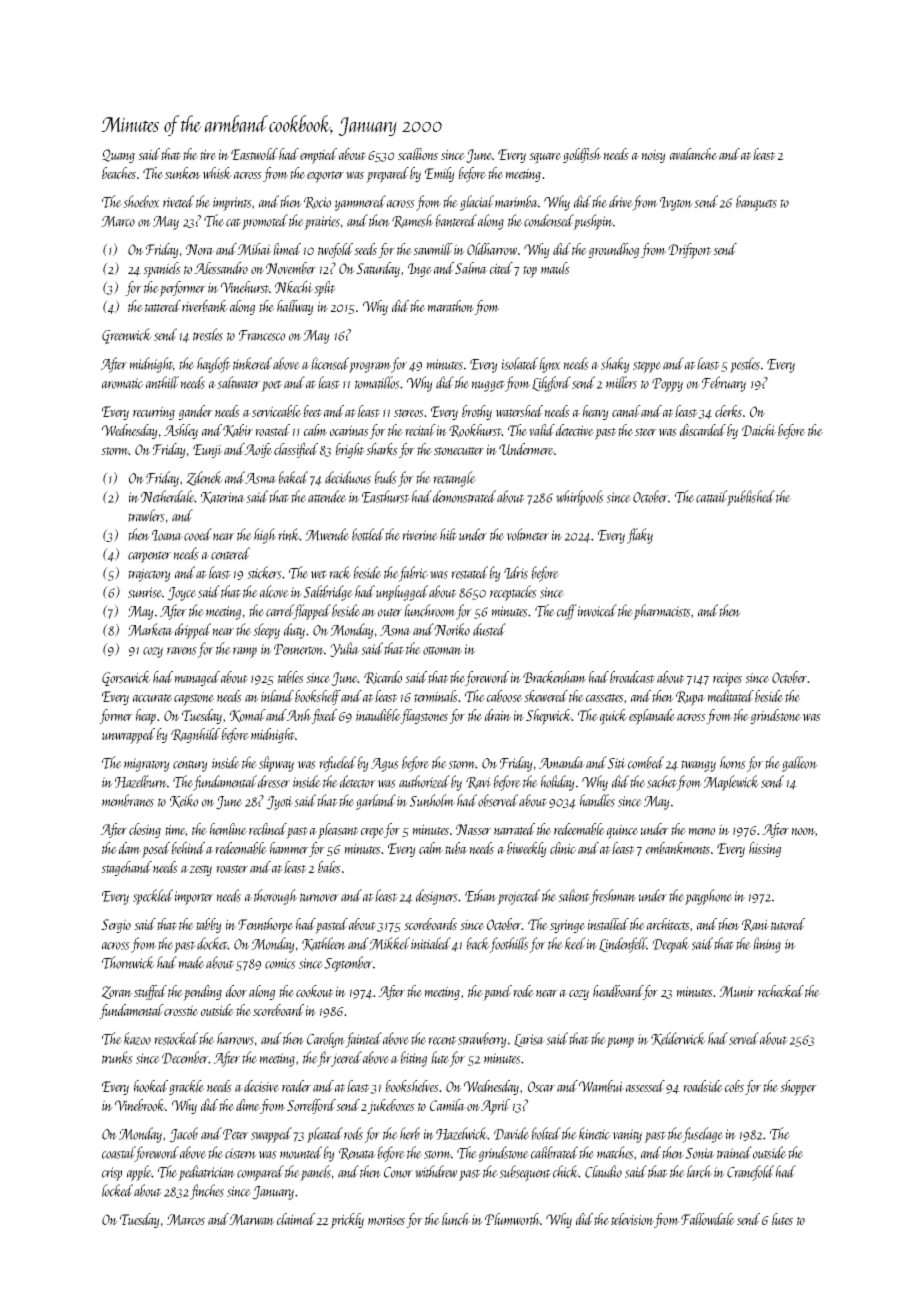  I want to click on tire, so click(208, 154).
